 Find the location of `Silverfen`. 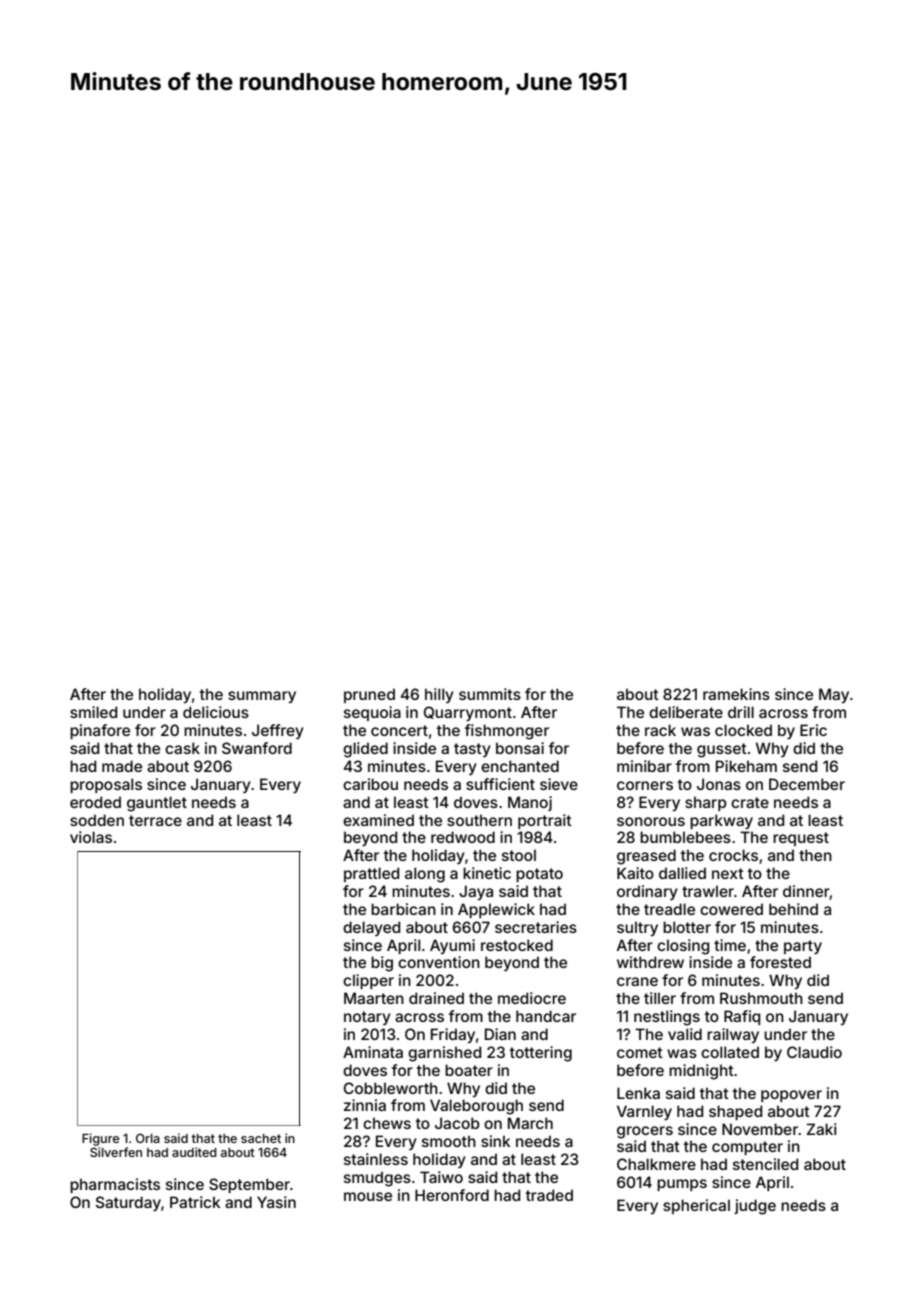

Silverfen is located at coordinates (116, 1152).
